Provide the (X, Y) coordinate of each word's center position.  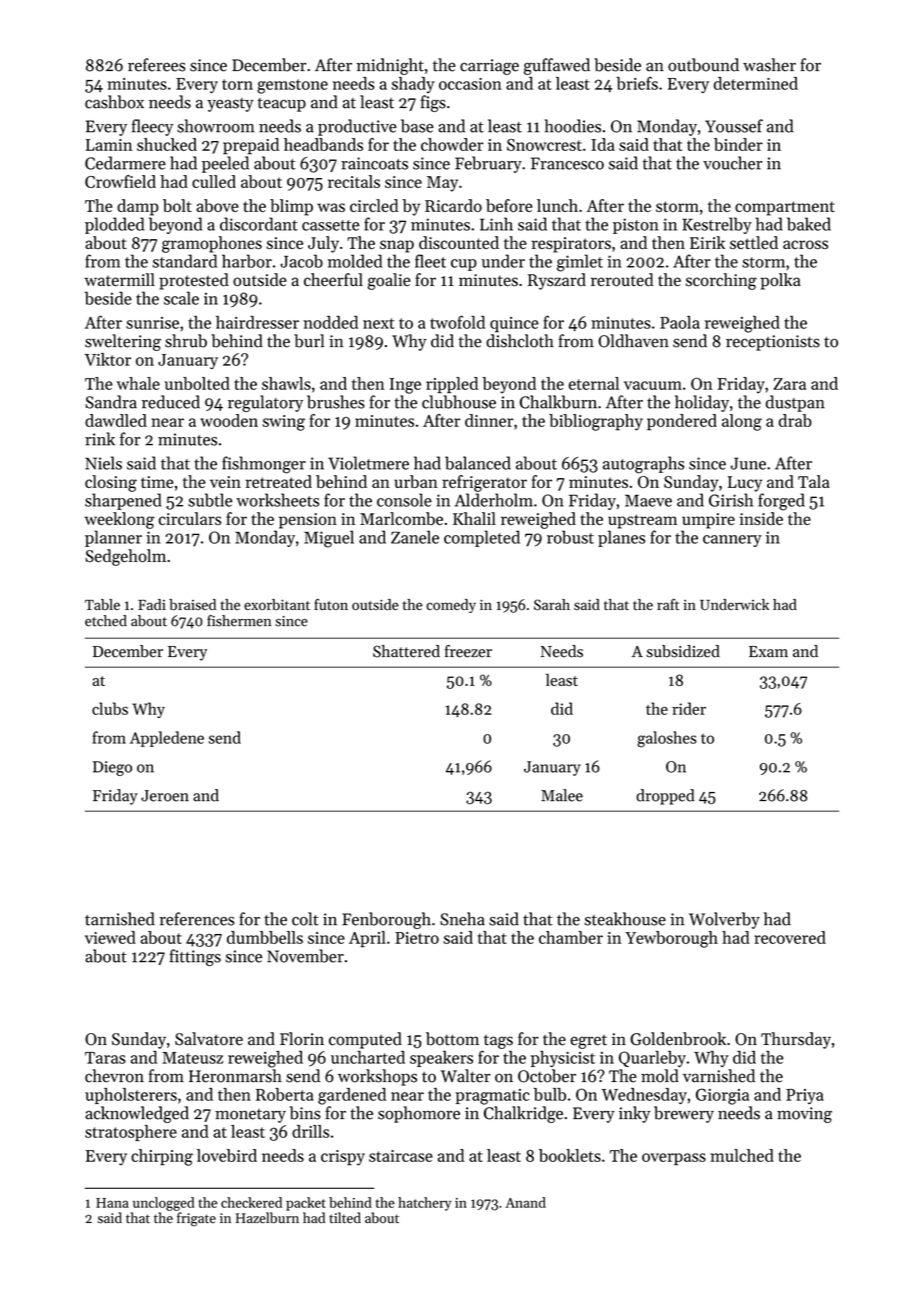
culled (214, 181)
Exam (768, 651)
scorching (721, 281)
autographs (643, 465)
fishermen (239, 621)
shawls (286, 383)
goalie (389, 281)
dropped (665, 797)
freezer (468, 651)
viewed (110, 937)
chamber (571, 937)
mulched (742, 1155)
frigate (196, 1219)
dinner (489, 420)
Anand (525, 1202)
